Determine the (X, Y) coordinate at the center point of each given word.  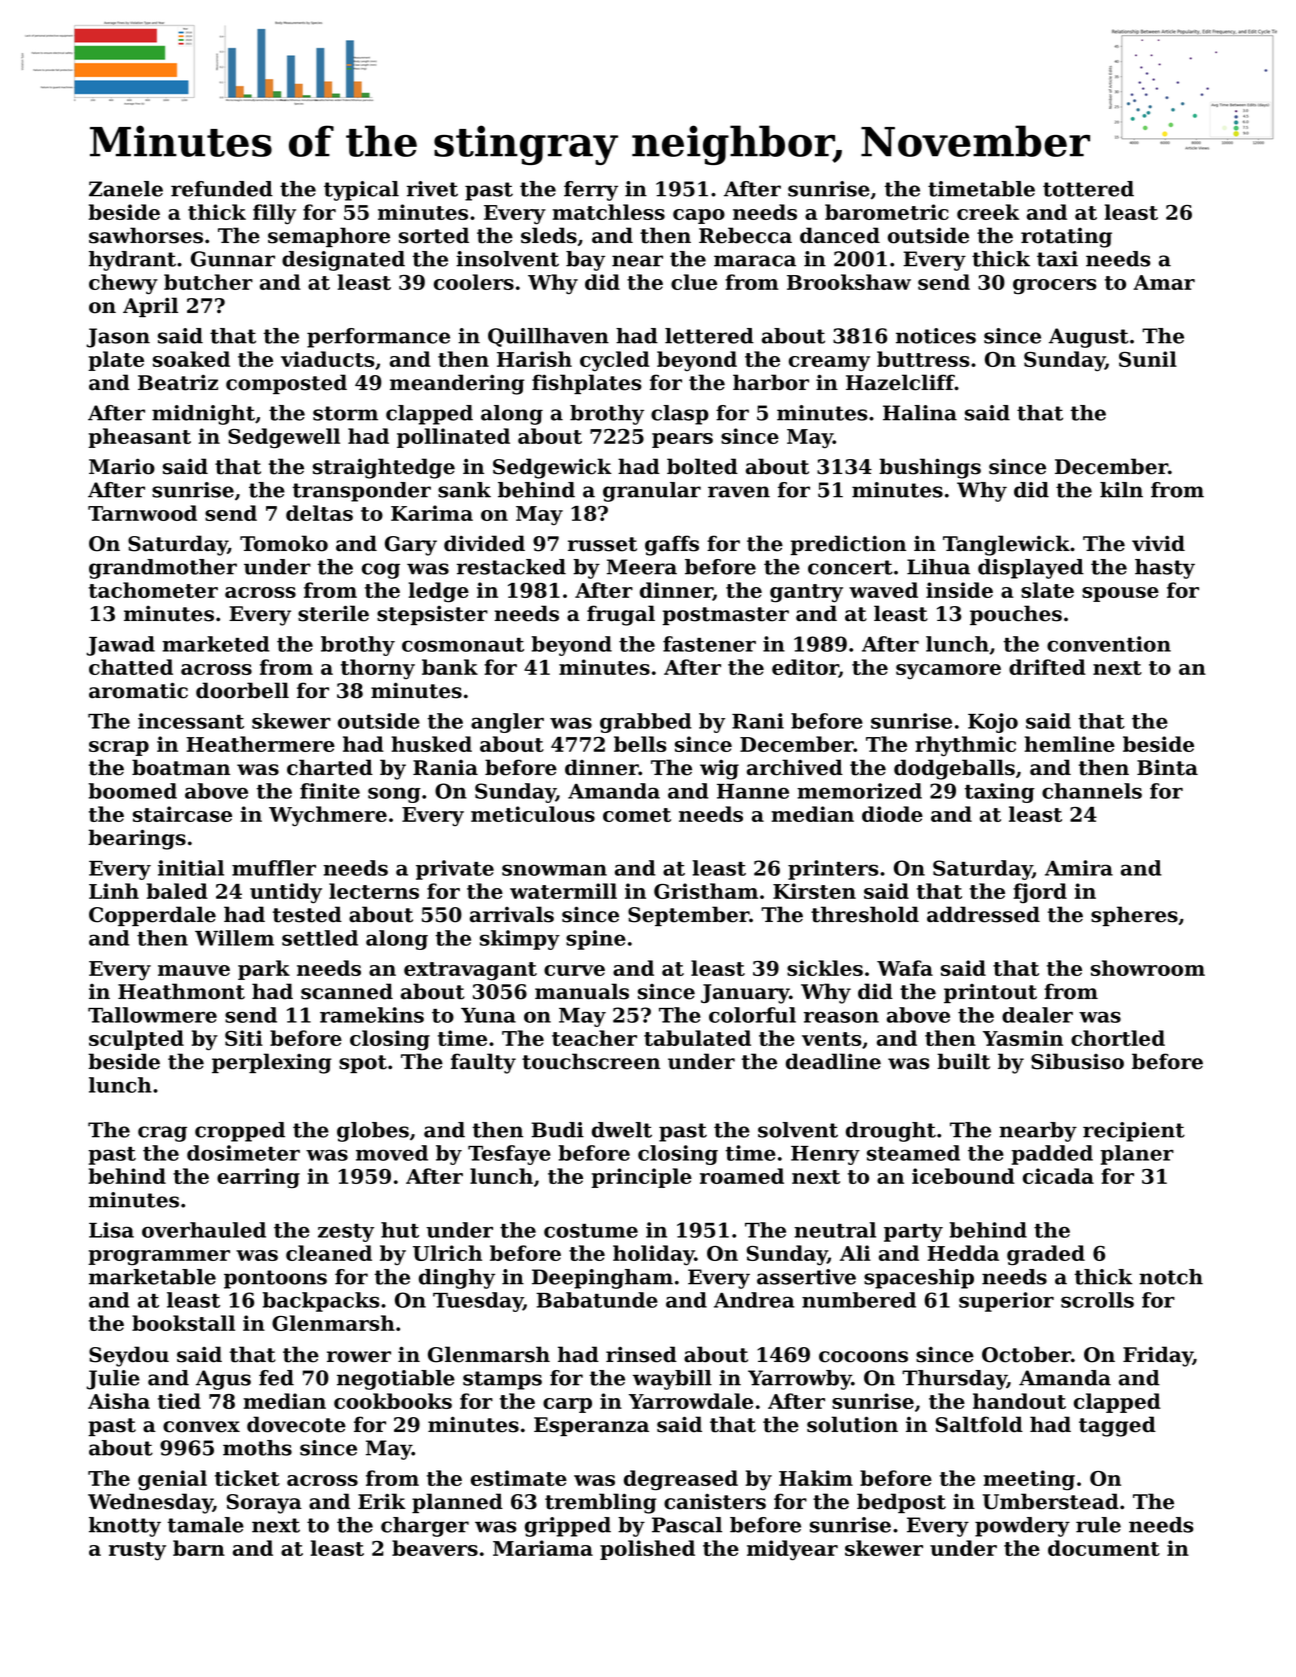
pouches (1016, 615)
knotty (125, 1527)
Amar (1164, 282)
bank (450, 667)
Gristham (706, 891)
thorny (378, 669)
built (963, 1061)
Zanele (126, 189)
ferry (591, 191)
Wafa (905, 968)
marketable (152, 1277)
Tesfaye (509, 1155)
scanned (347, 991)
